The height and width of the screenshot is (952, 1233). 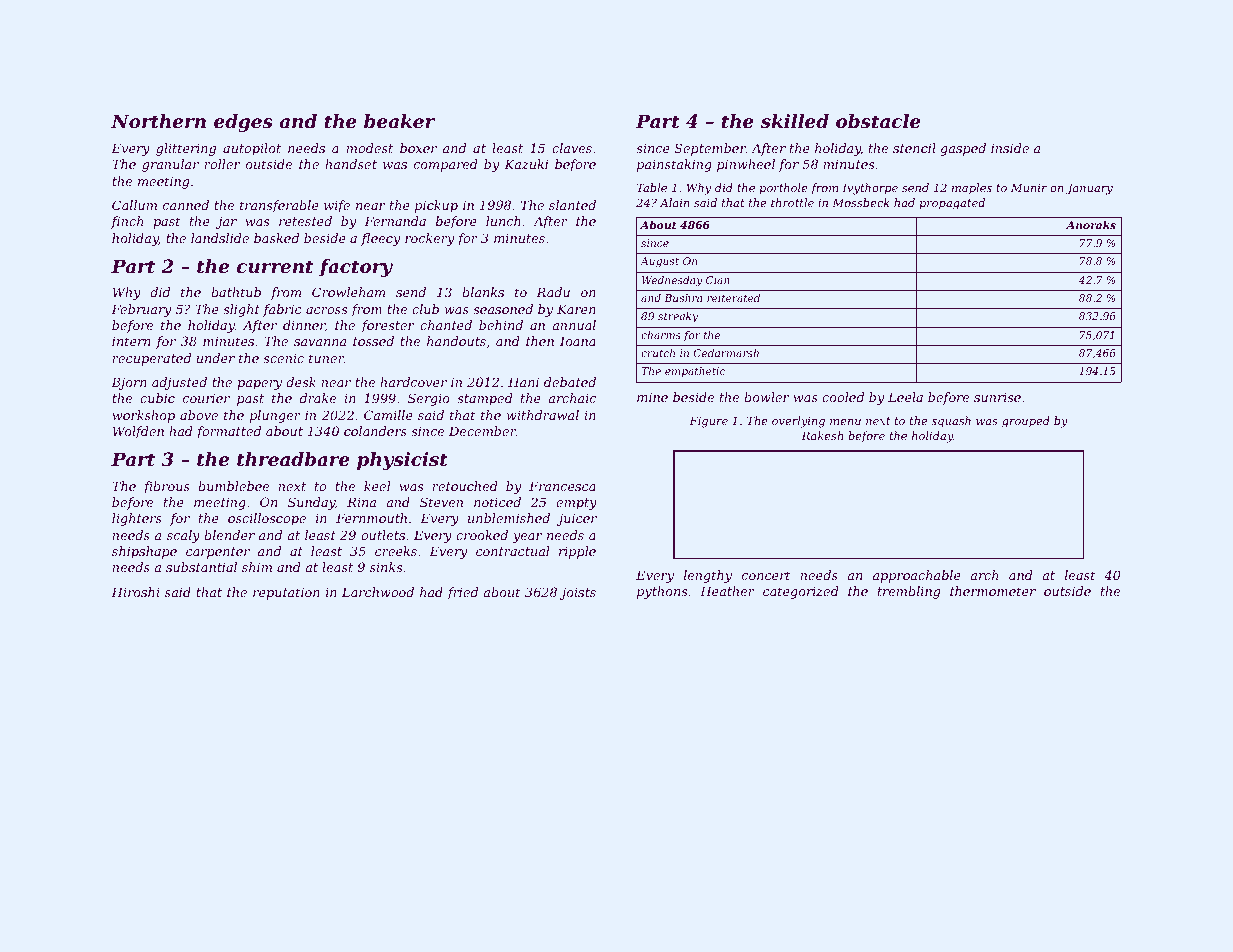 What do you see at coordinates (257, 567) in the screenshot?
I see `shim` at bounding box center [257, 567].
